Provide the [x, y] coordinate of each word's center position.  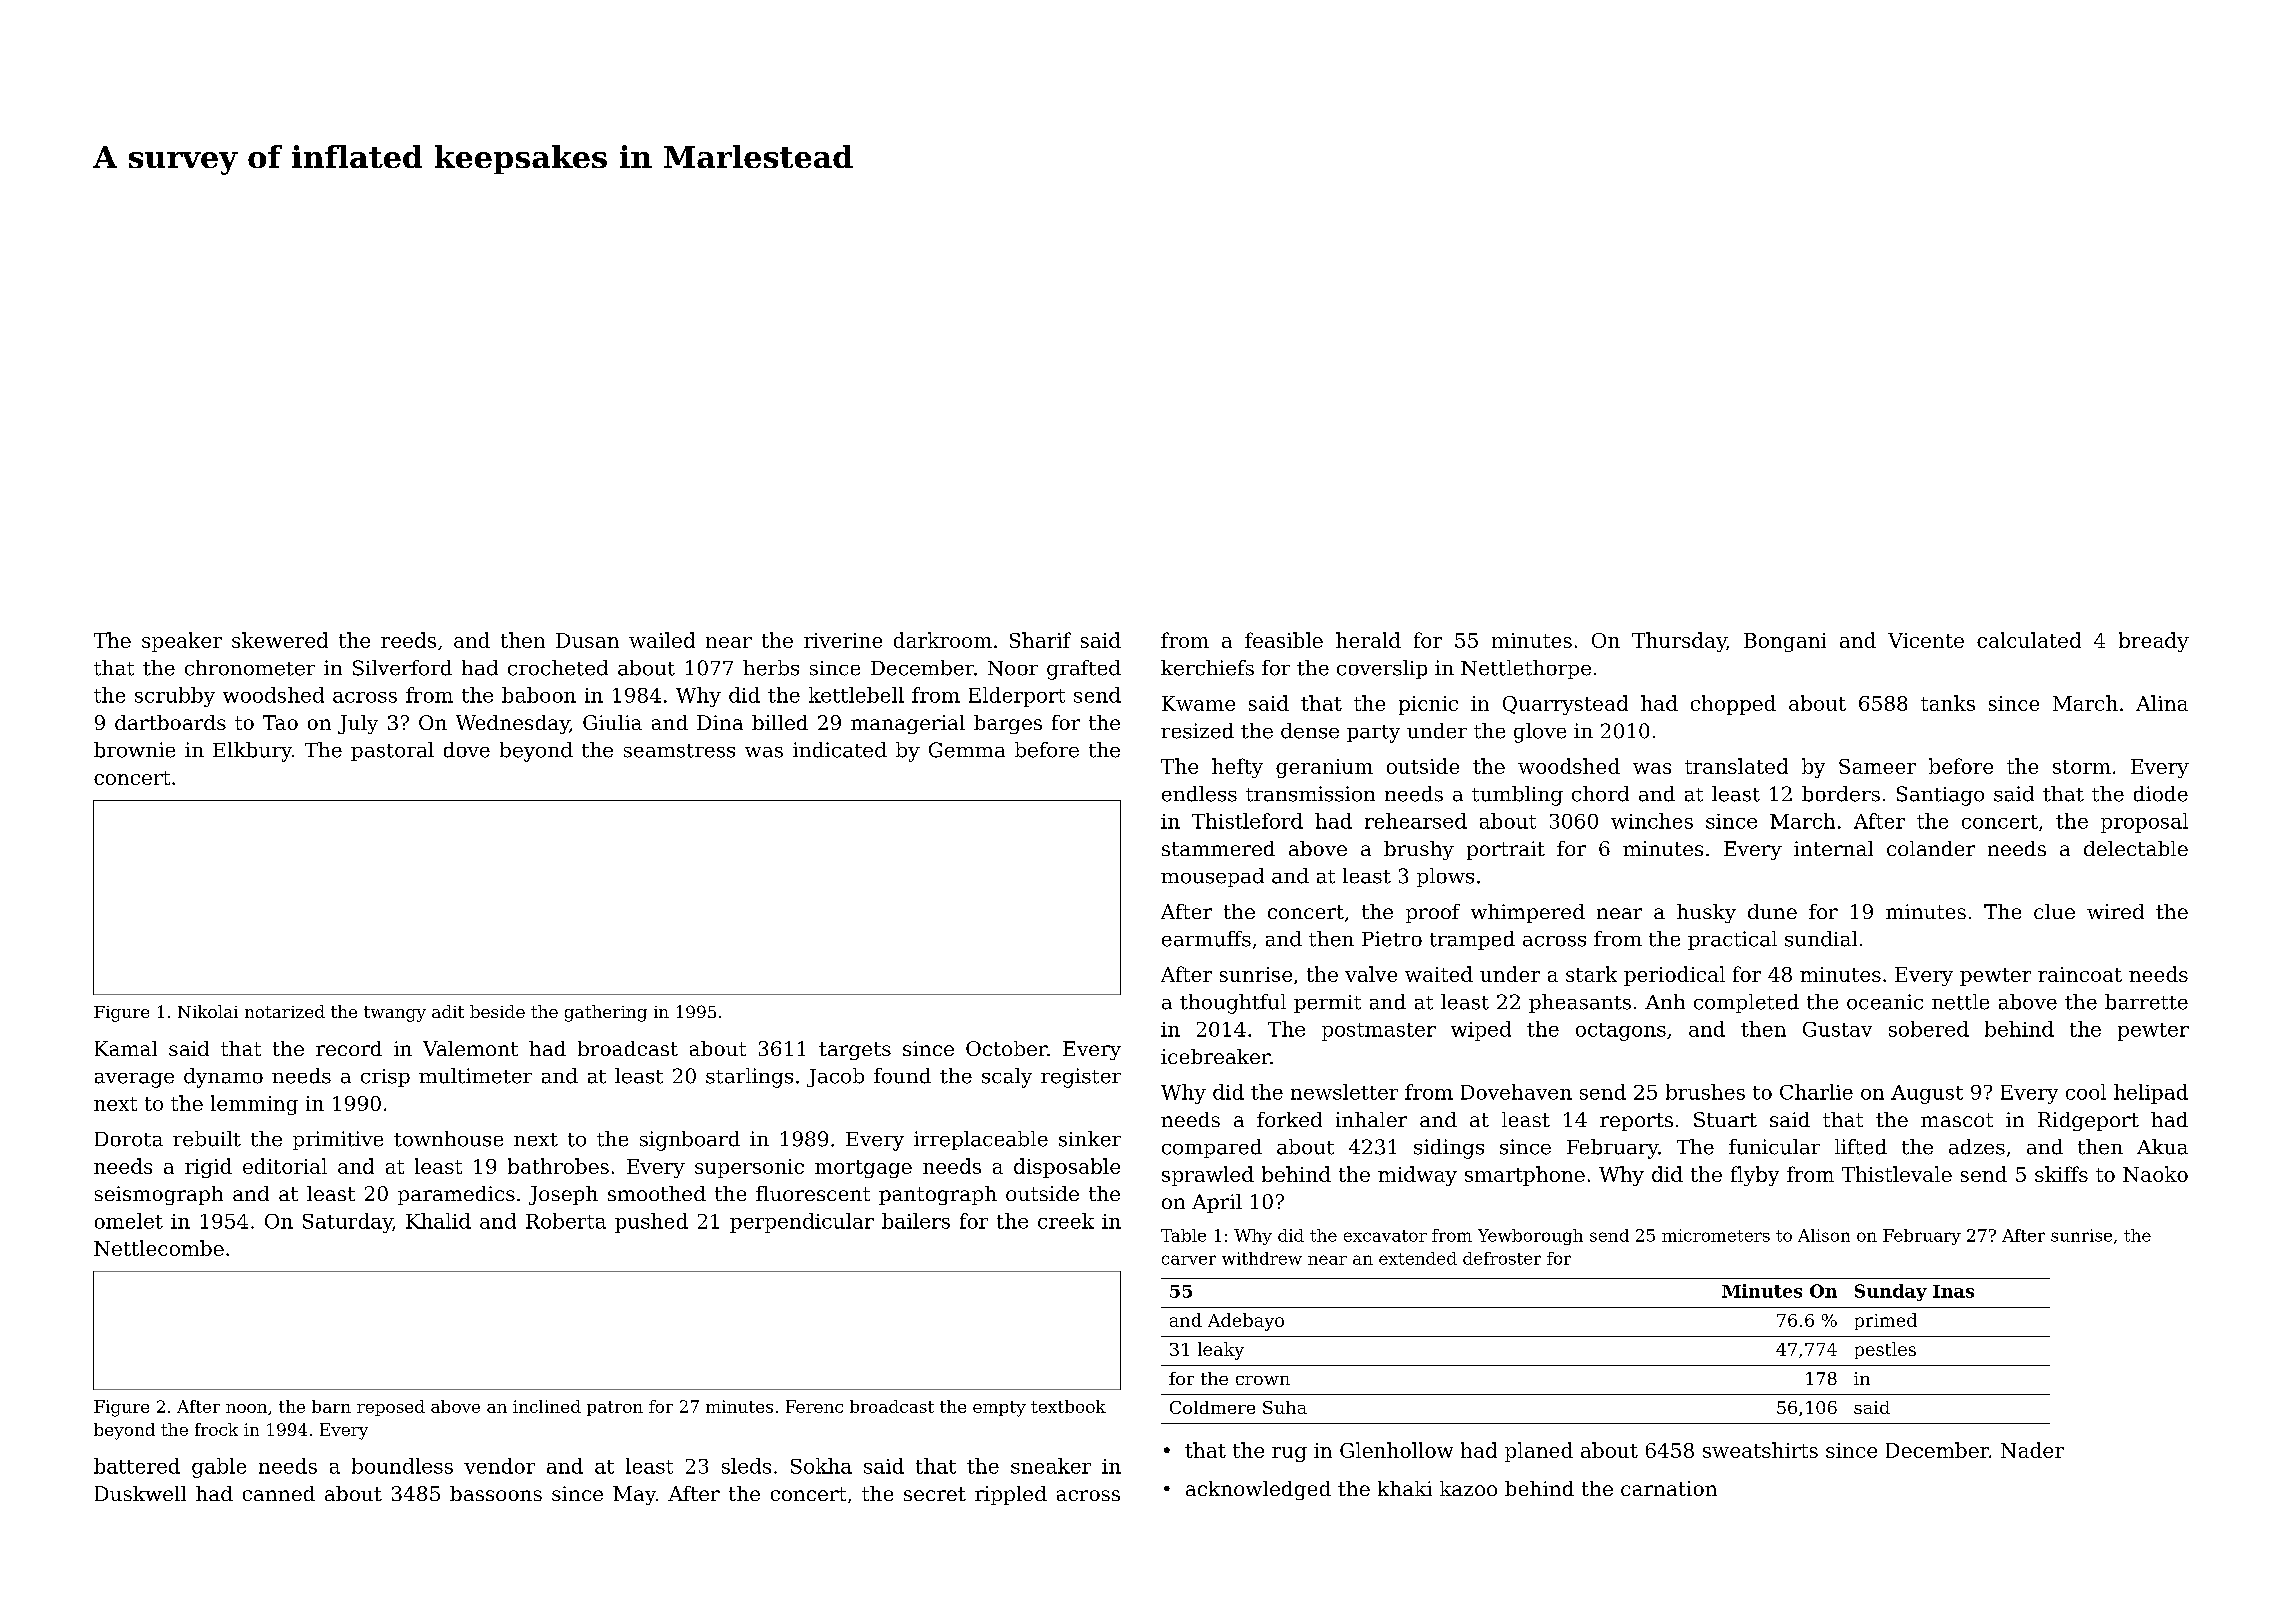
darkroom [943, 640]
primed [1886, 1321]
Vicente [1926, 640]
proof [1433, 913]
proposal [2144, 823]
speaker [182, 642]
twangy [395, 1014]
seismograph [159, 1195]
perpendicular [802, 1223]
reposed [391, 1408]
